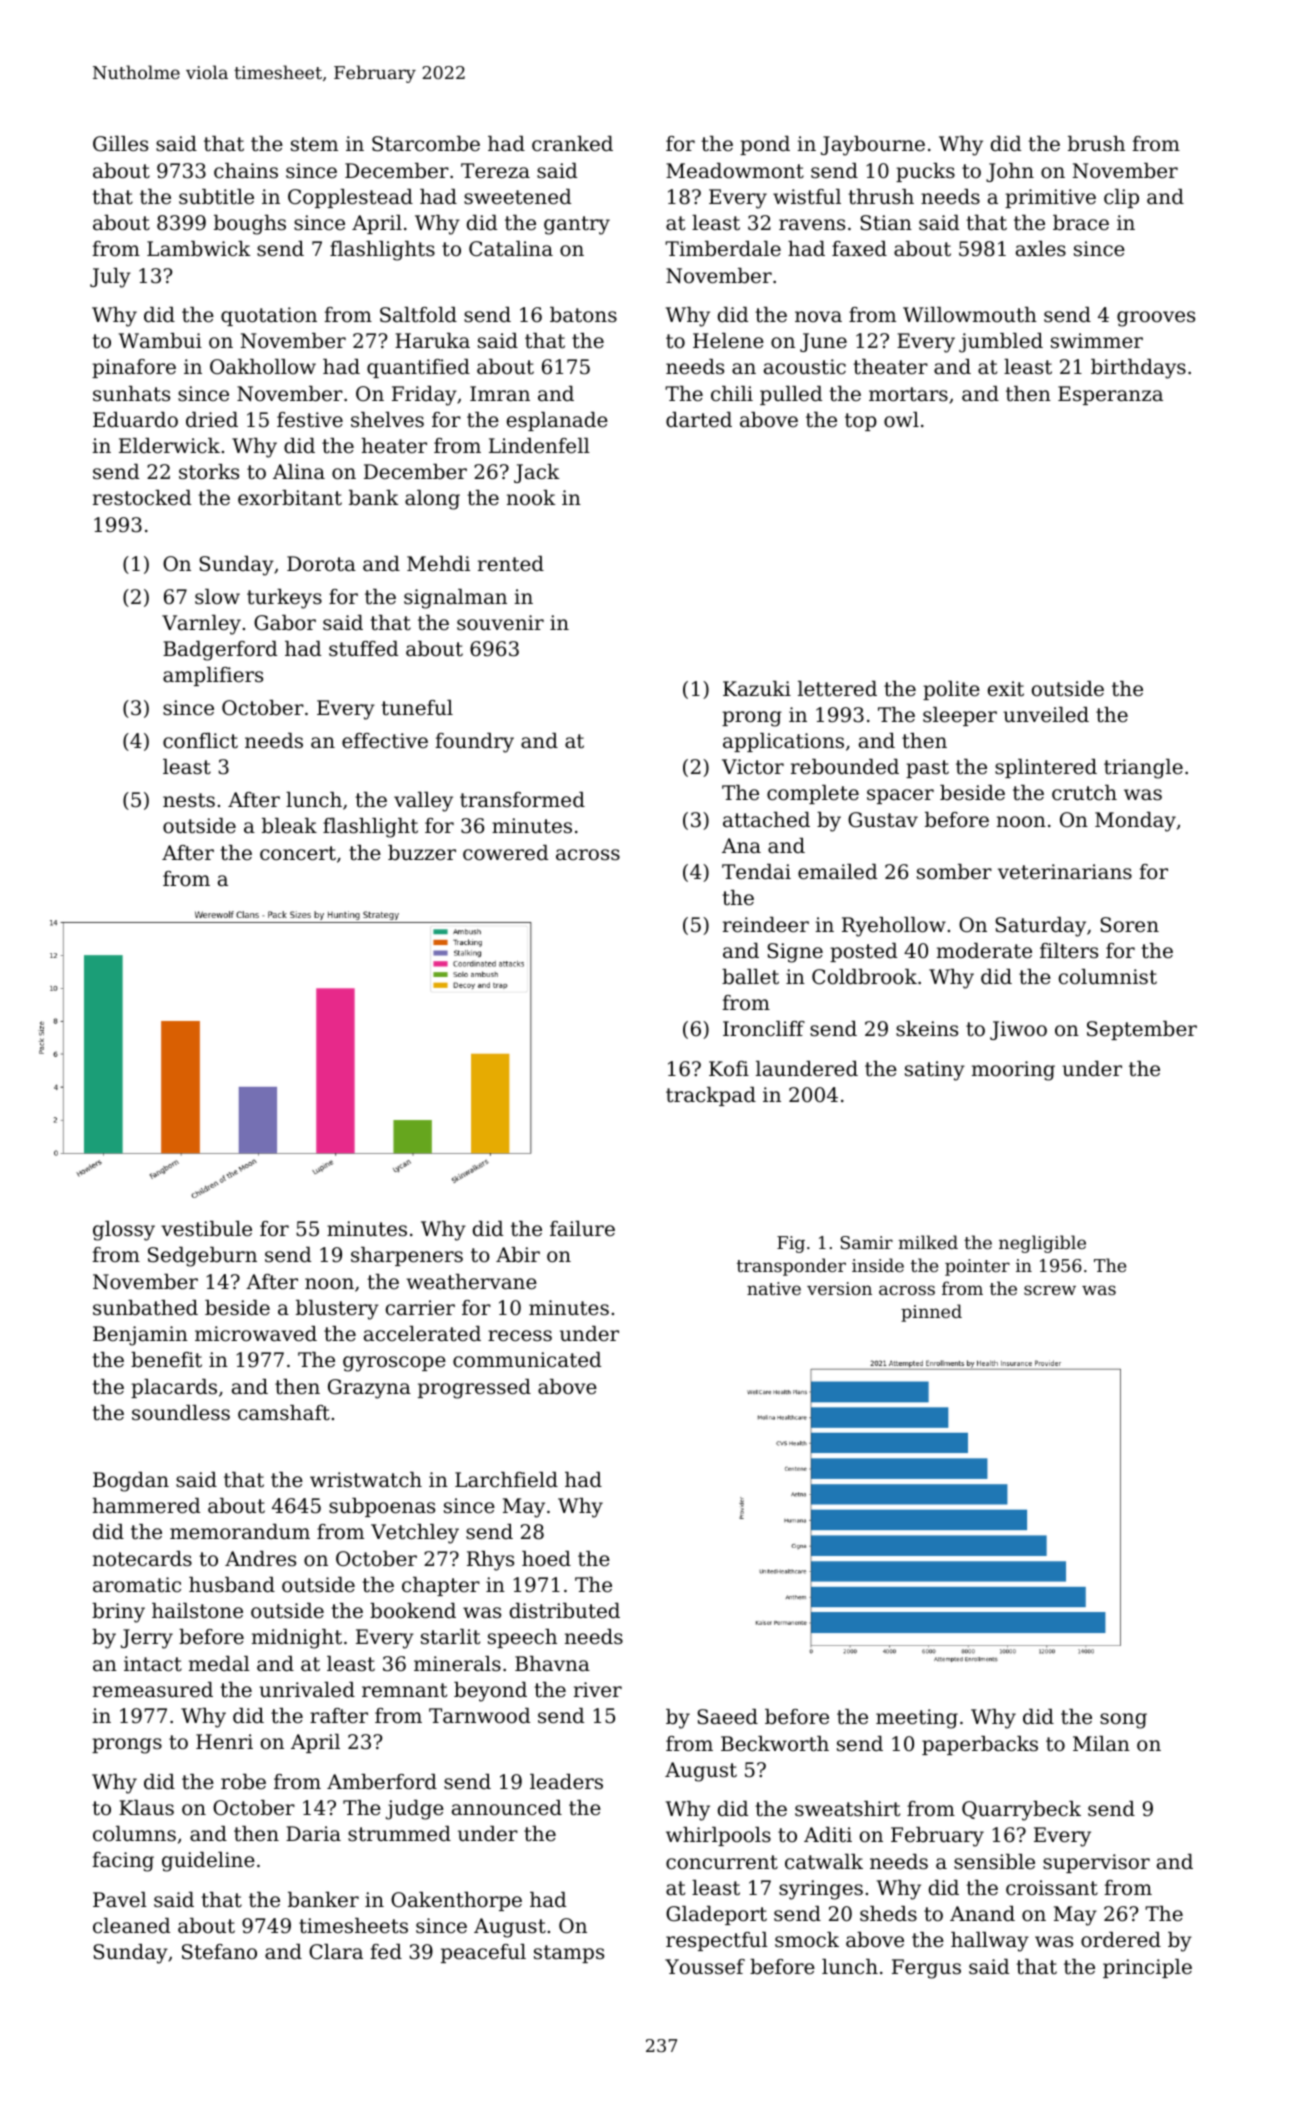  What do you see at coordinates (336, 1952) in the page?
I see `Clara` at bounding box center [336, 1952].
